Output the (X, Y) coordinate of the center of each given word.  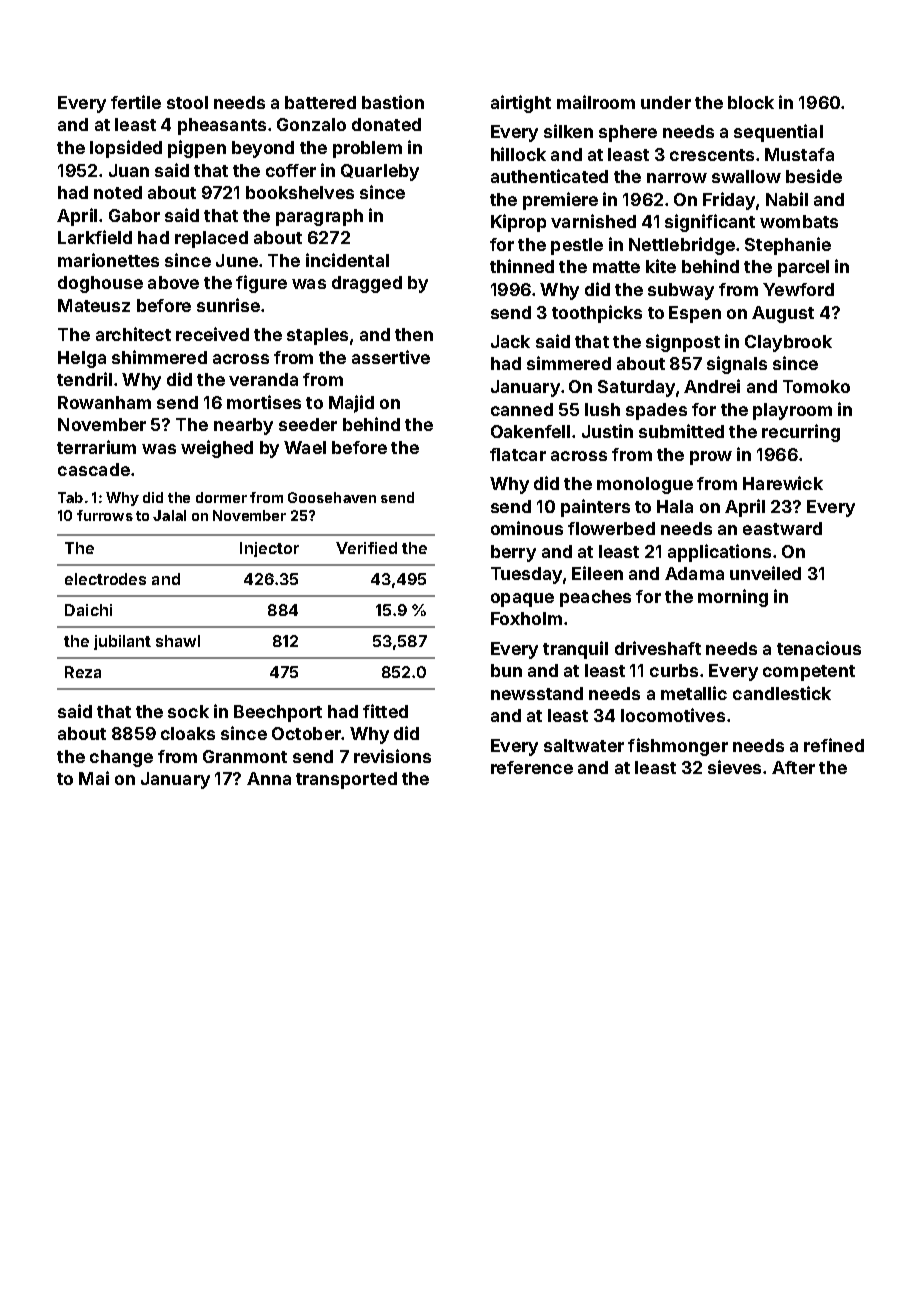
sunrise (228, 305)
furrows (105, 515)
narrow (677, 178)
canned (522, 409)
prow (711, 458)
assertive (391, 357)
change (121, 758)
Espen (695, 314)
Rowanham (104, 402)
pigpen (197, 149)
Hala (675, 506)
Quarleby (380, 172)
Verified (366, 548)
